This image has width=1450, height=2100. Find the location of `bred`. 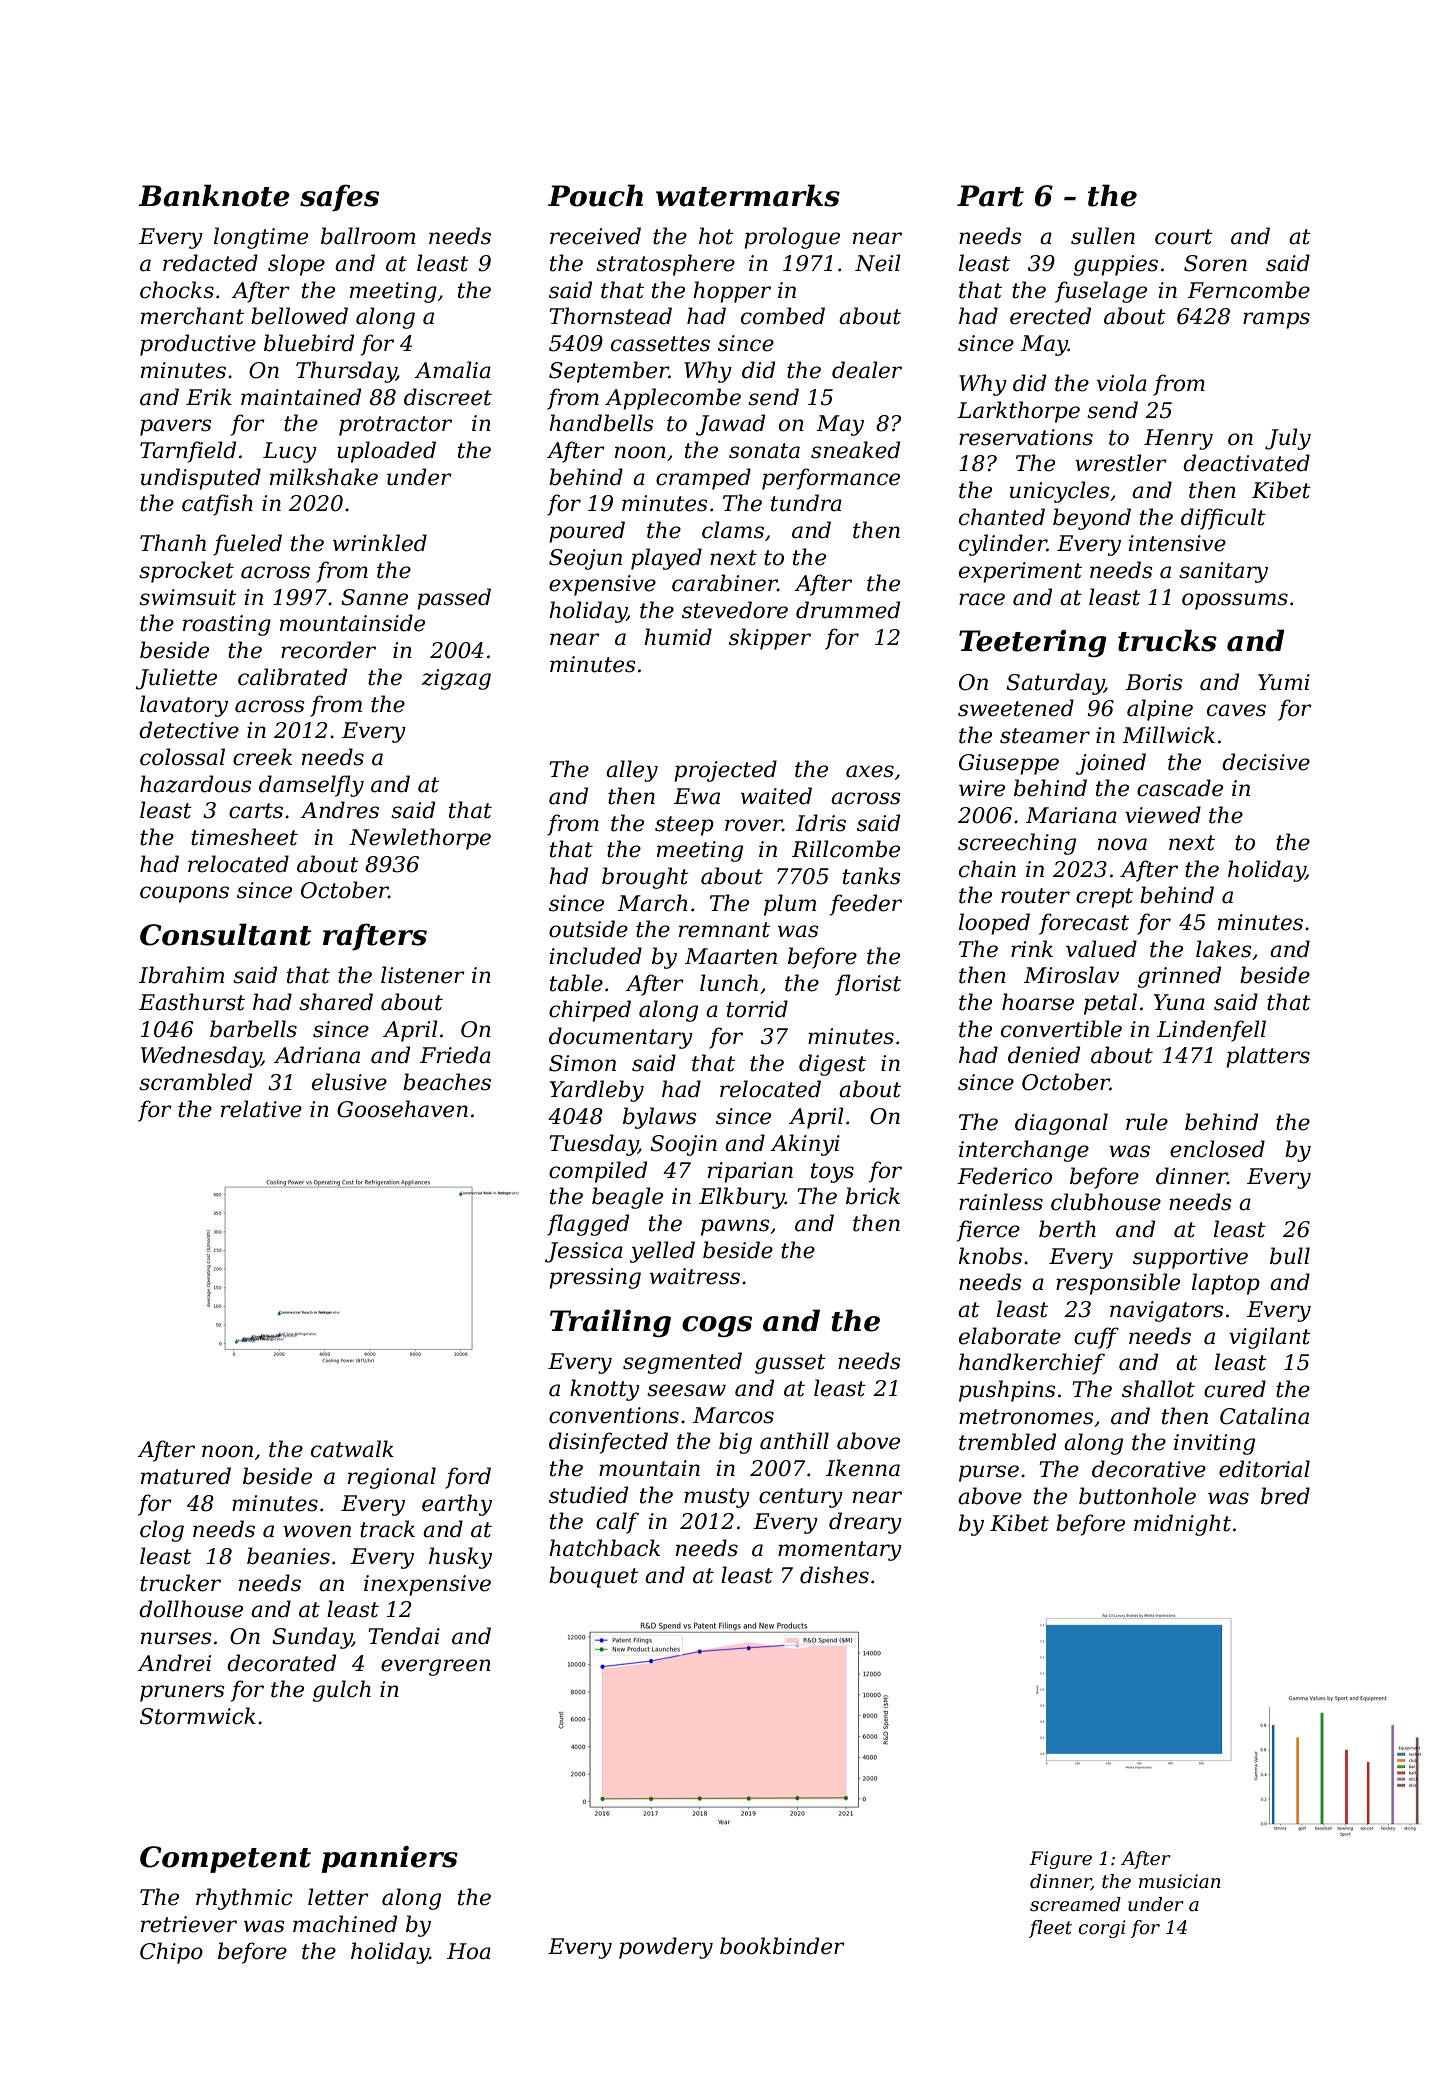

bred is located at coordinates (1285, 1496).
